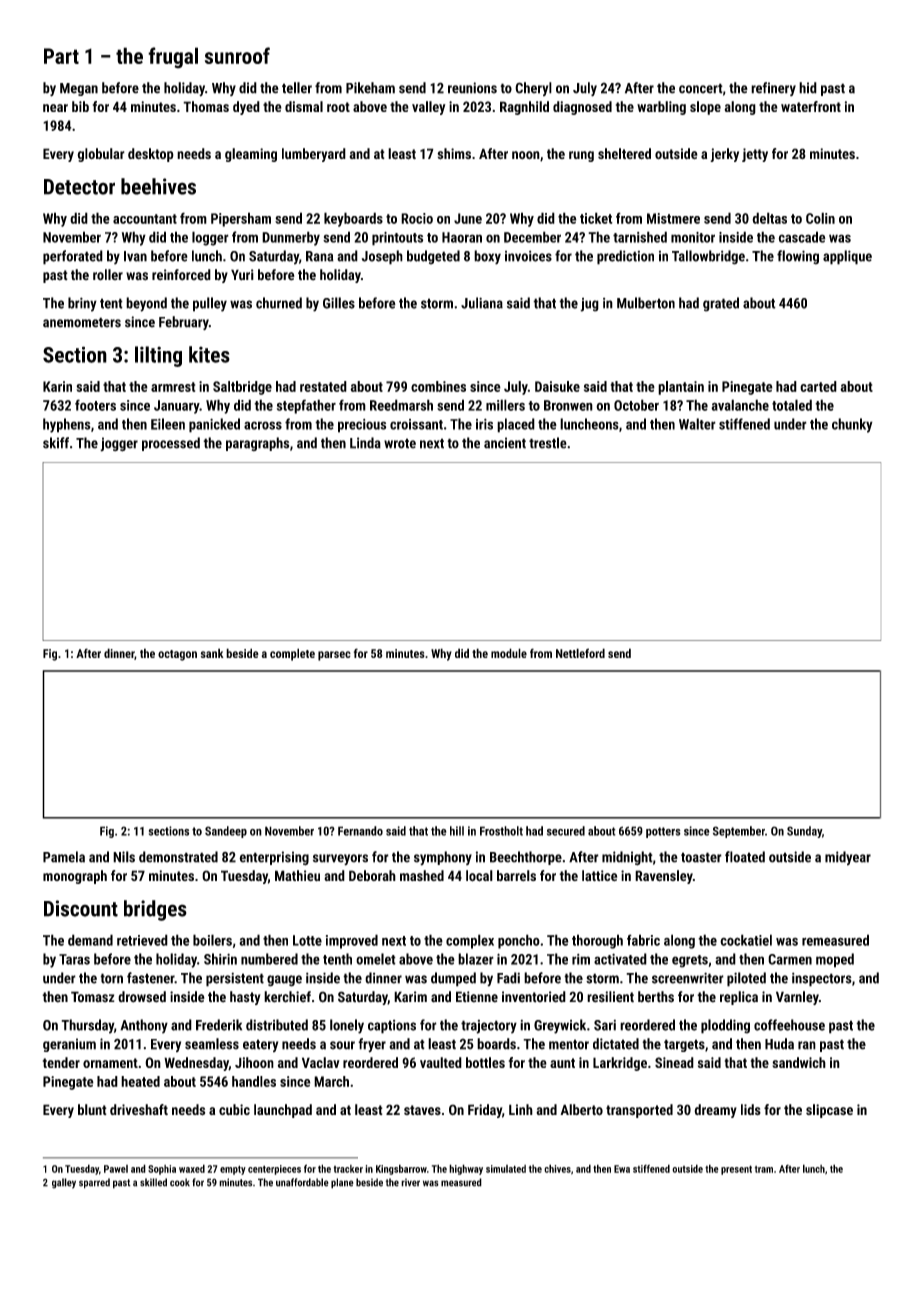  Describe the element at coordinates (214, 425) in the screenshot. I see `panicked` at that location.
